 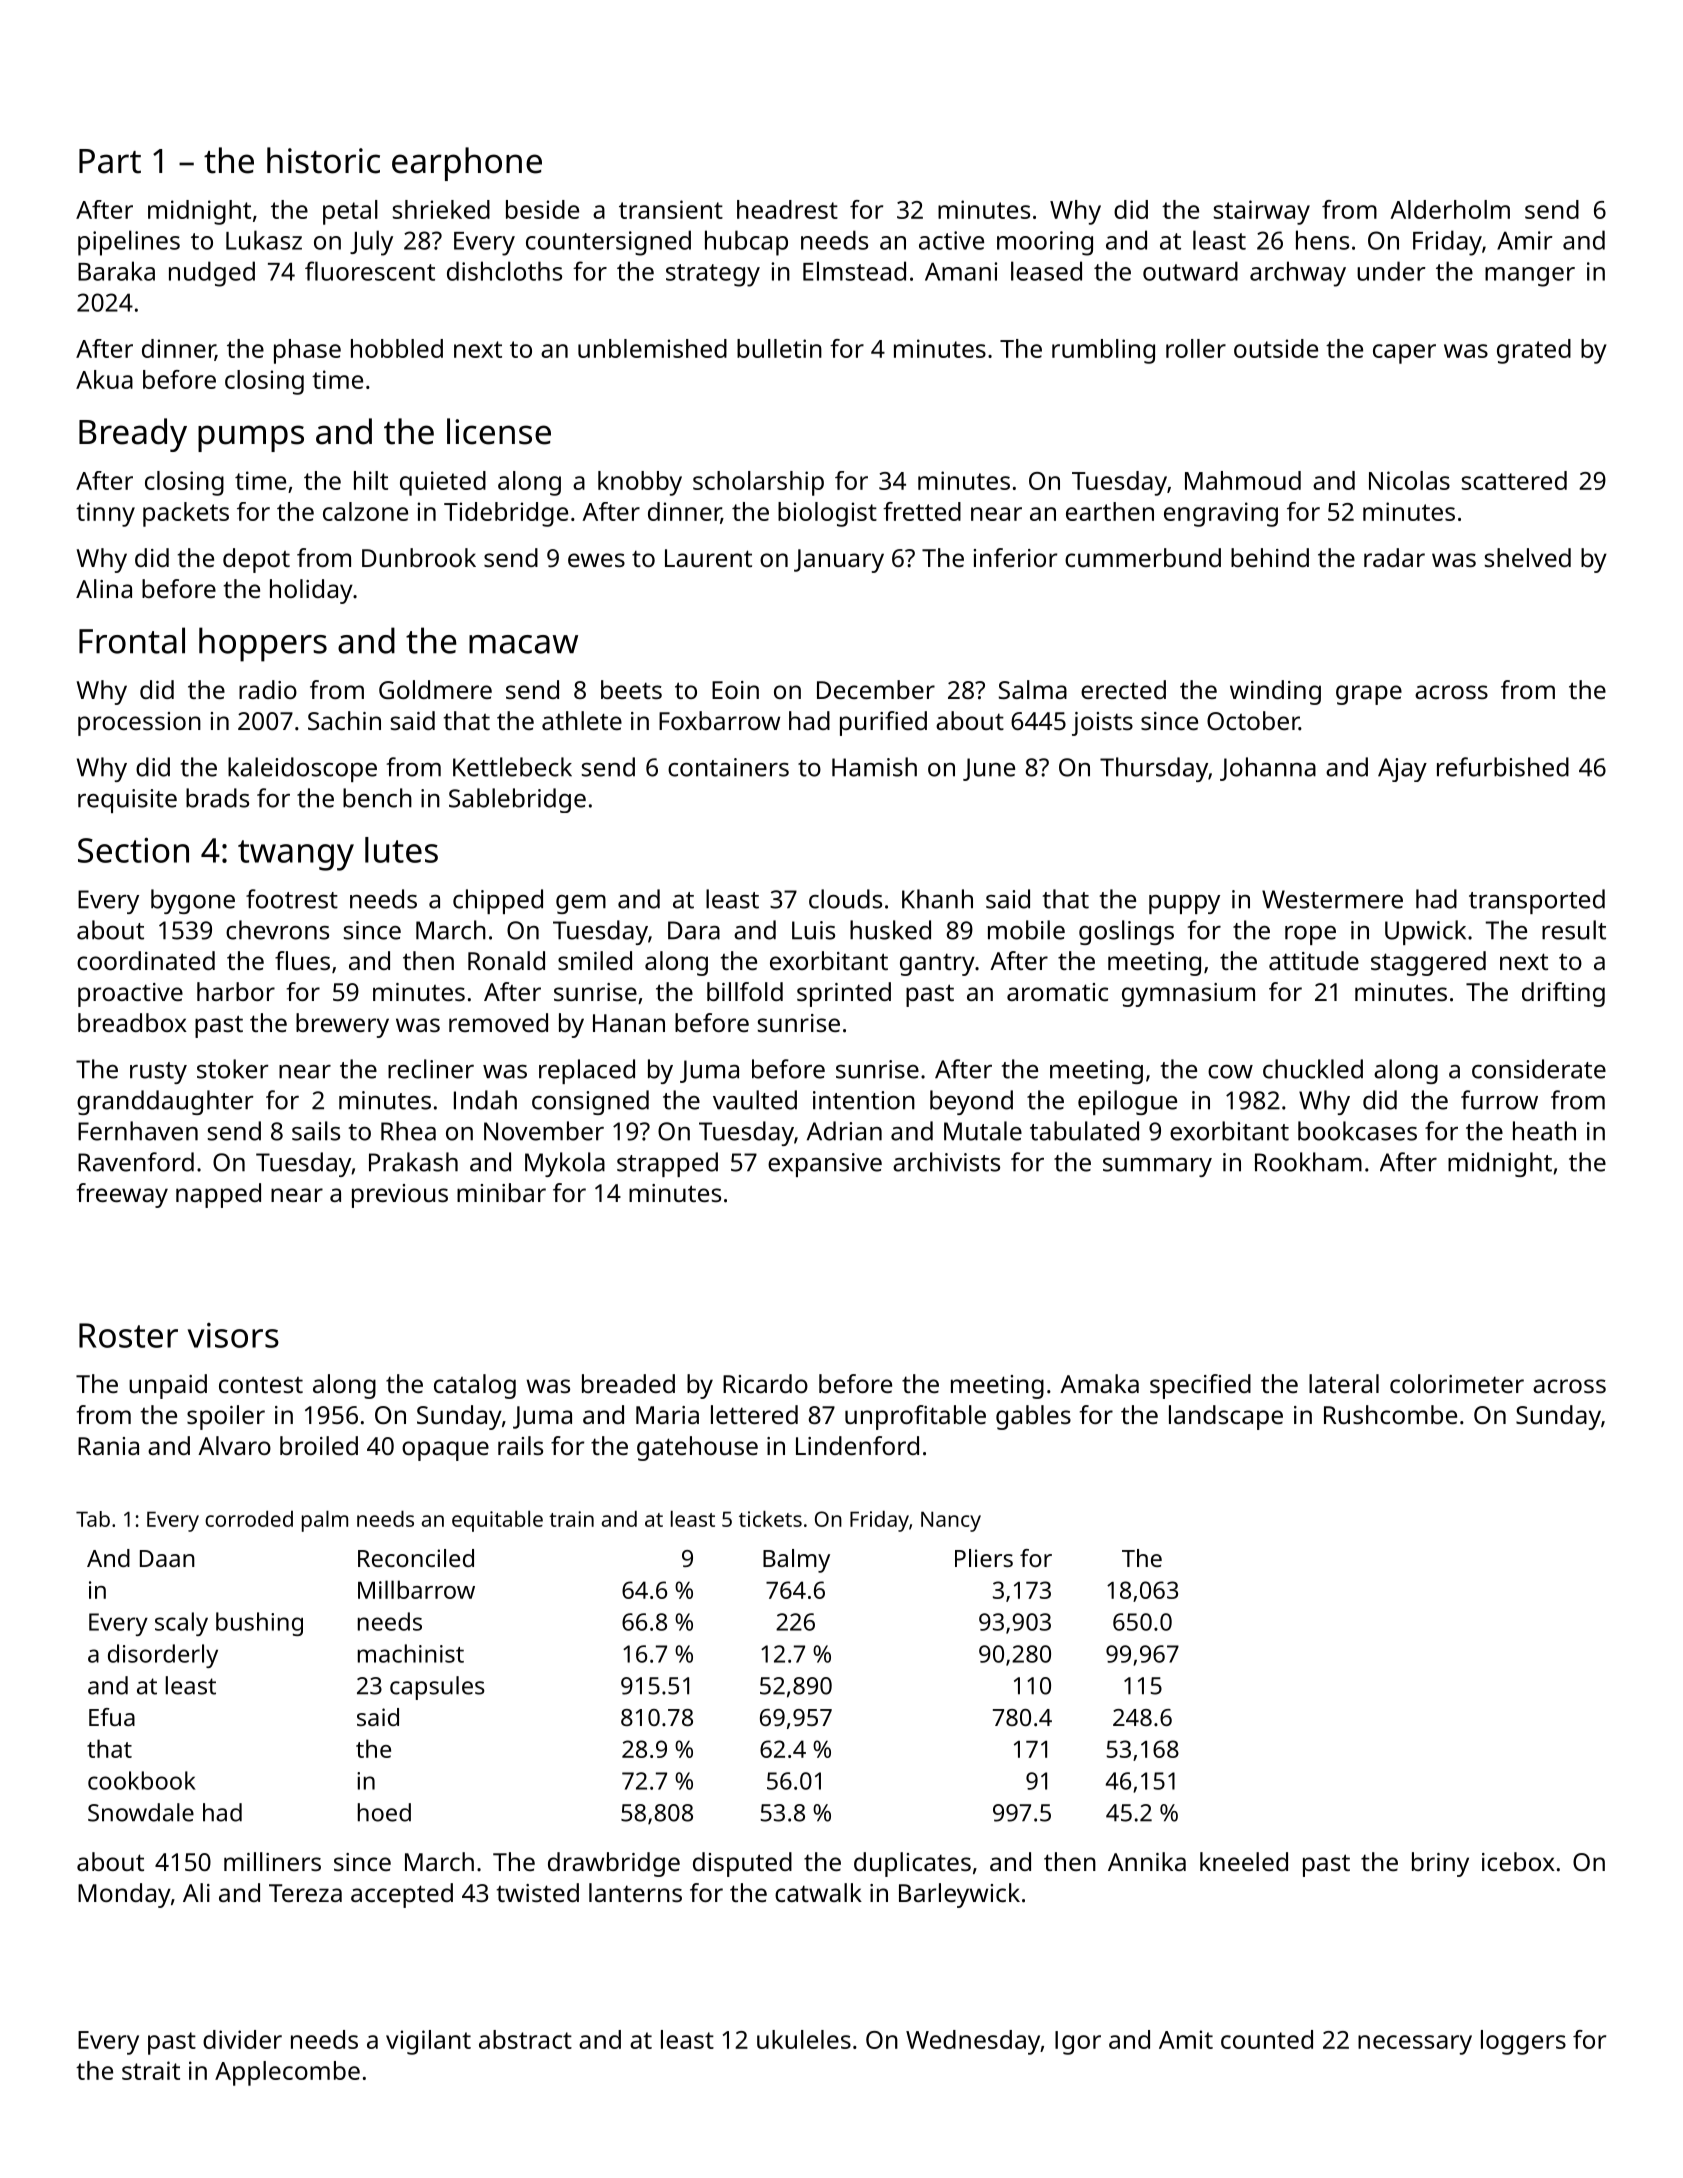 What do you see at coordinates (1457, 1383) in the screenshot?
I see `colorimeter` at bounding box center [1457, 1383].
